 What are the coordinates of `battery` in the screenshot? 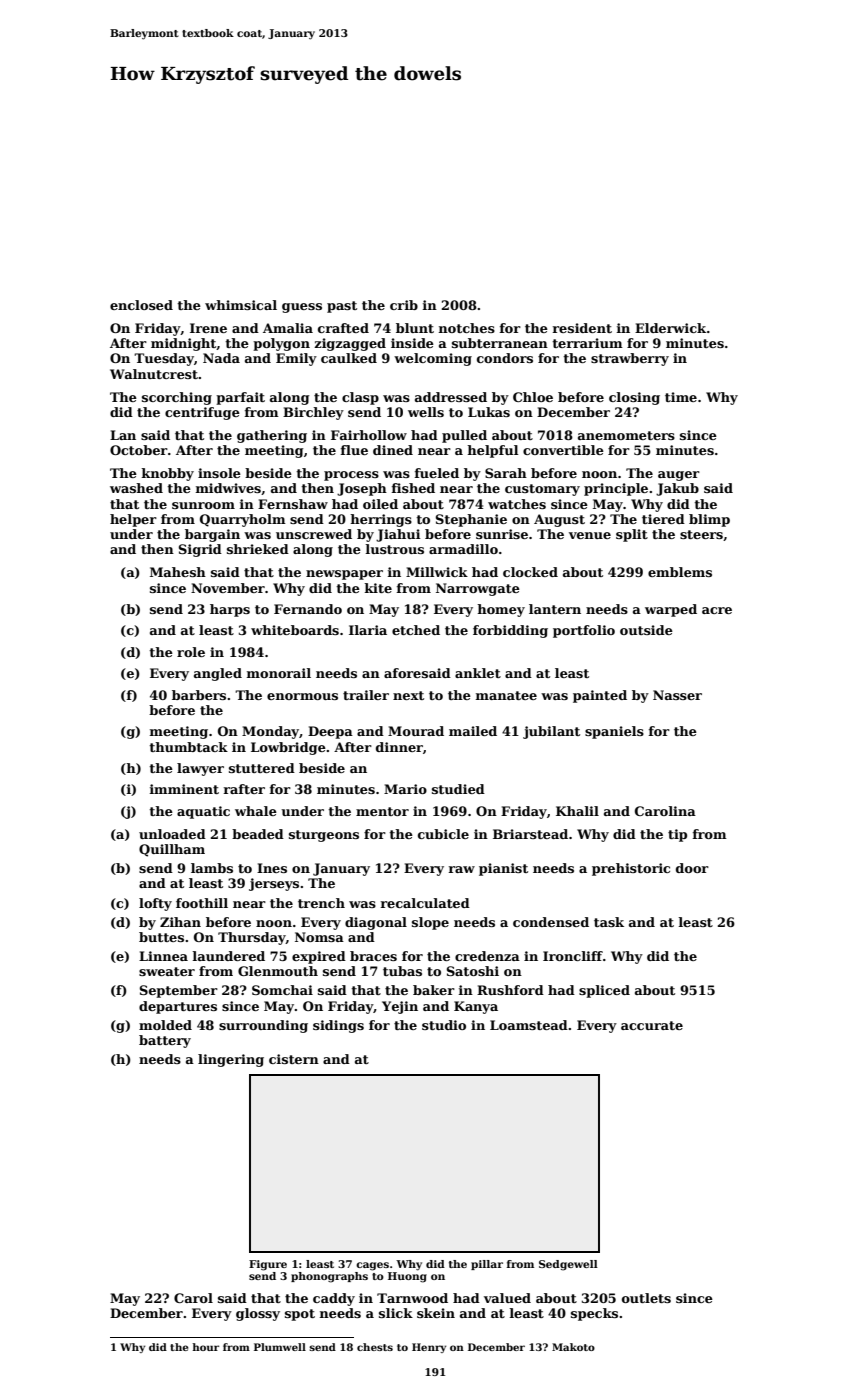 It's located at (165, 1041).
